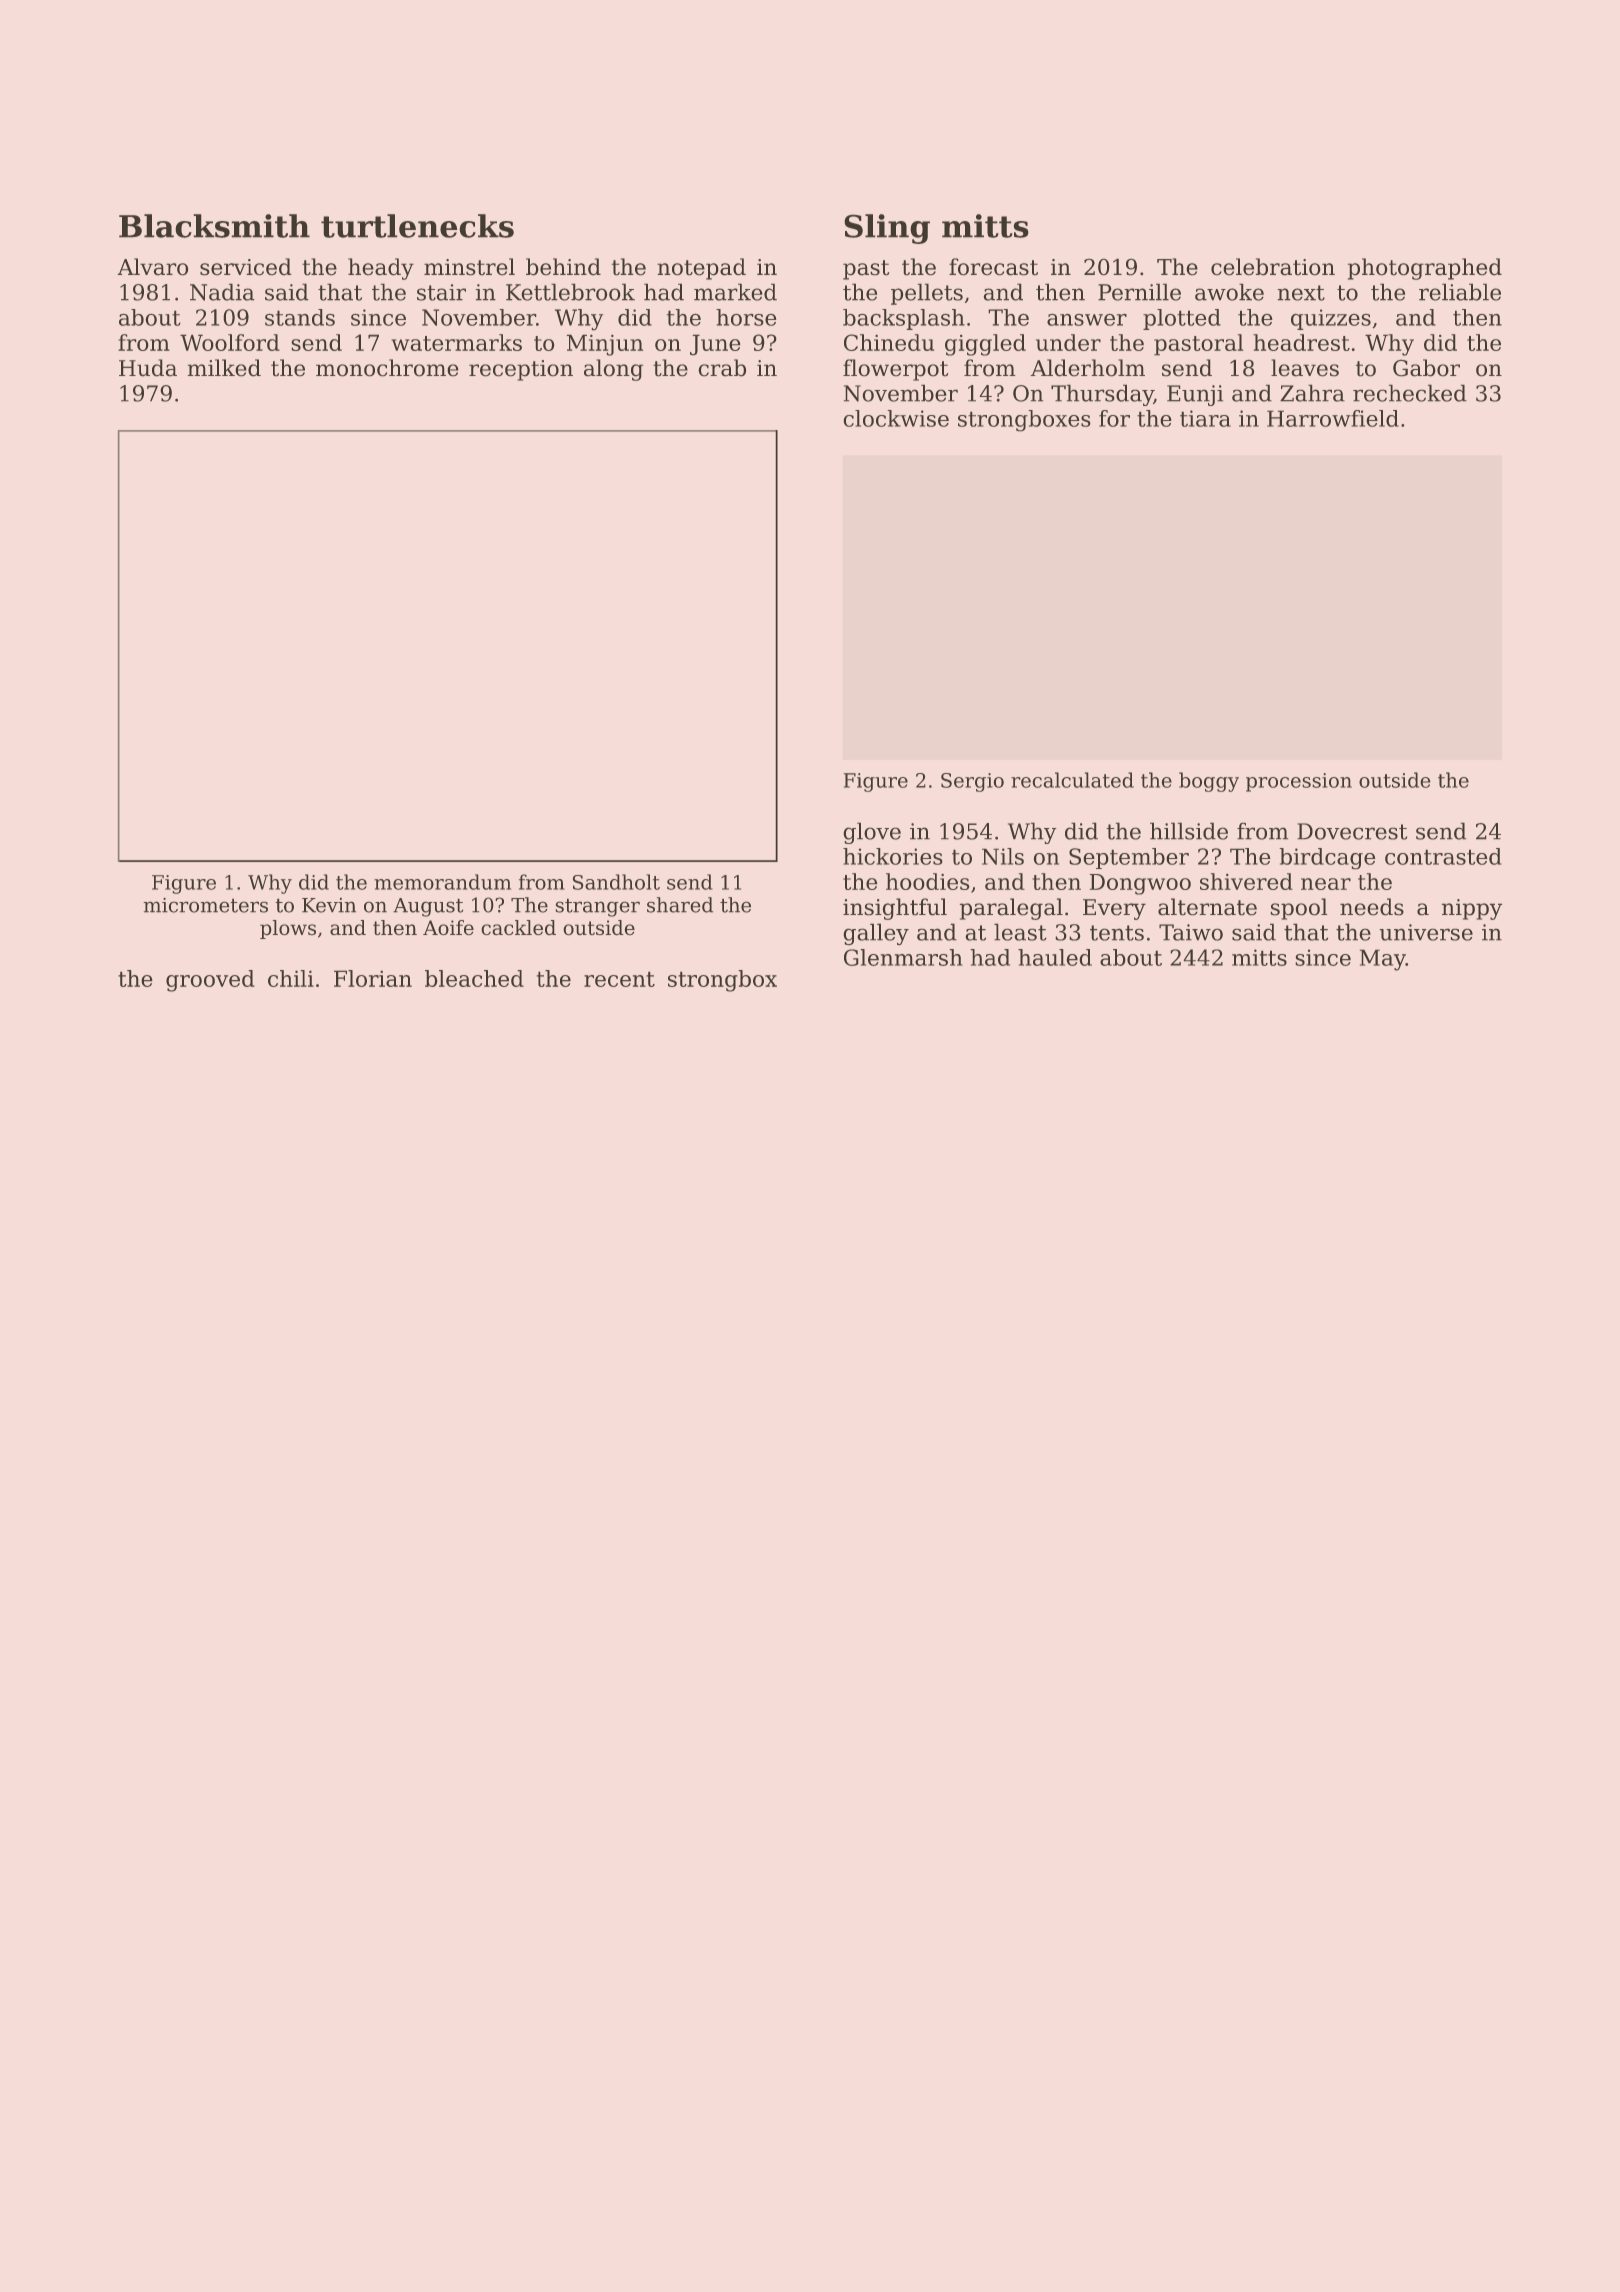 The image size is (1620, 2292). I want to click on contrasted, so click(1443, 856).
